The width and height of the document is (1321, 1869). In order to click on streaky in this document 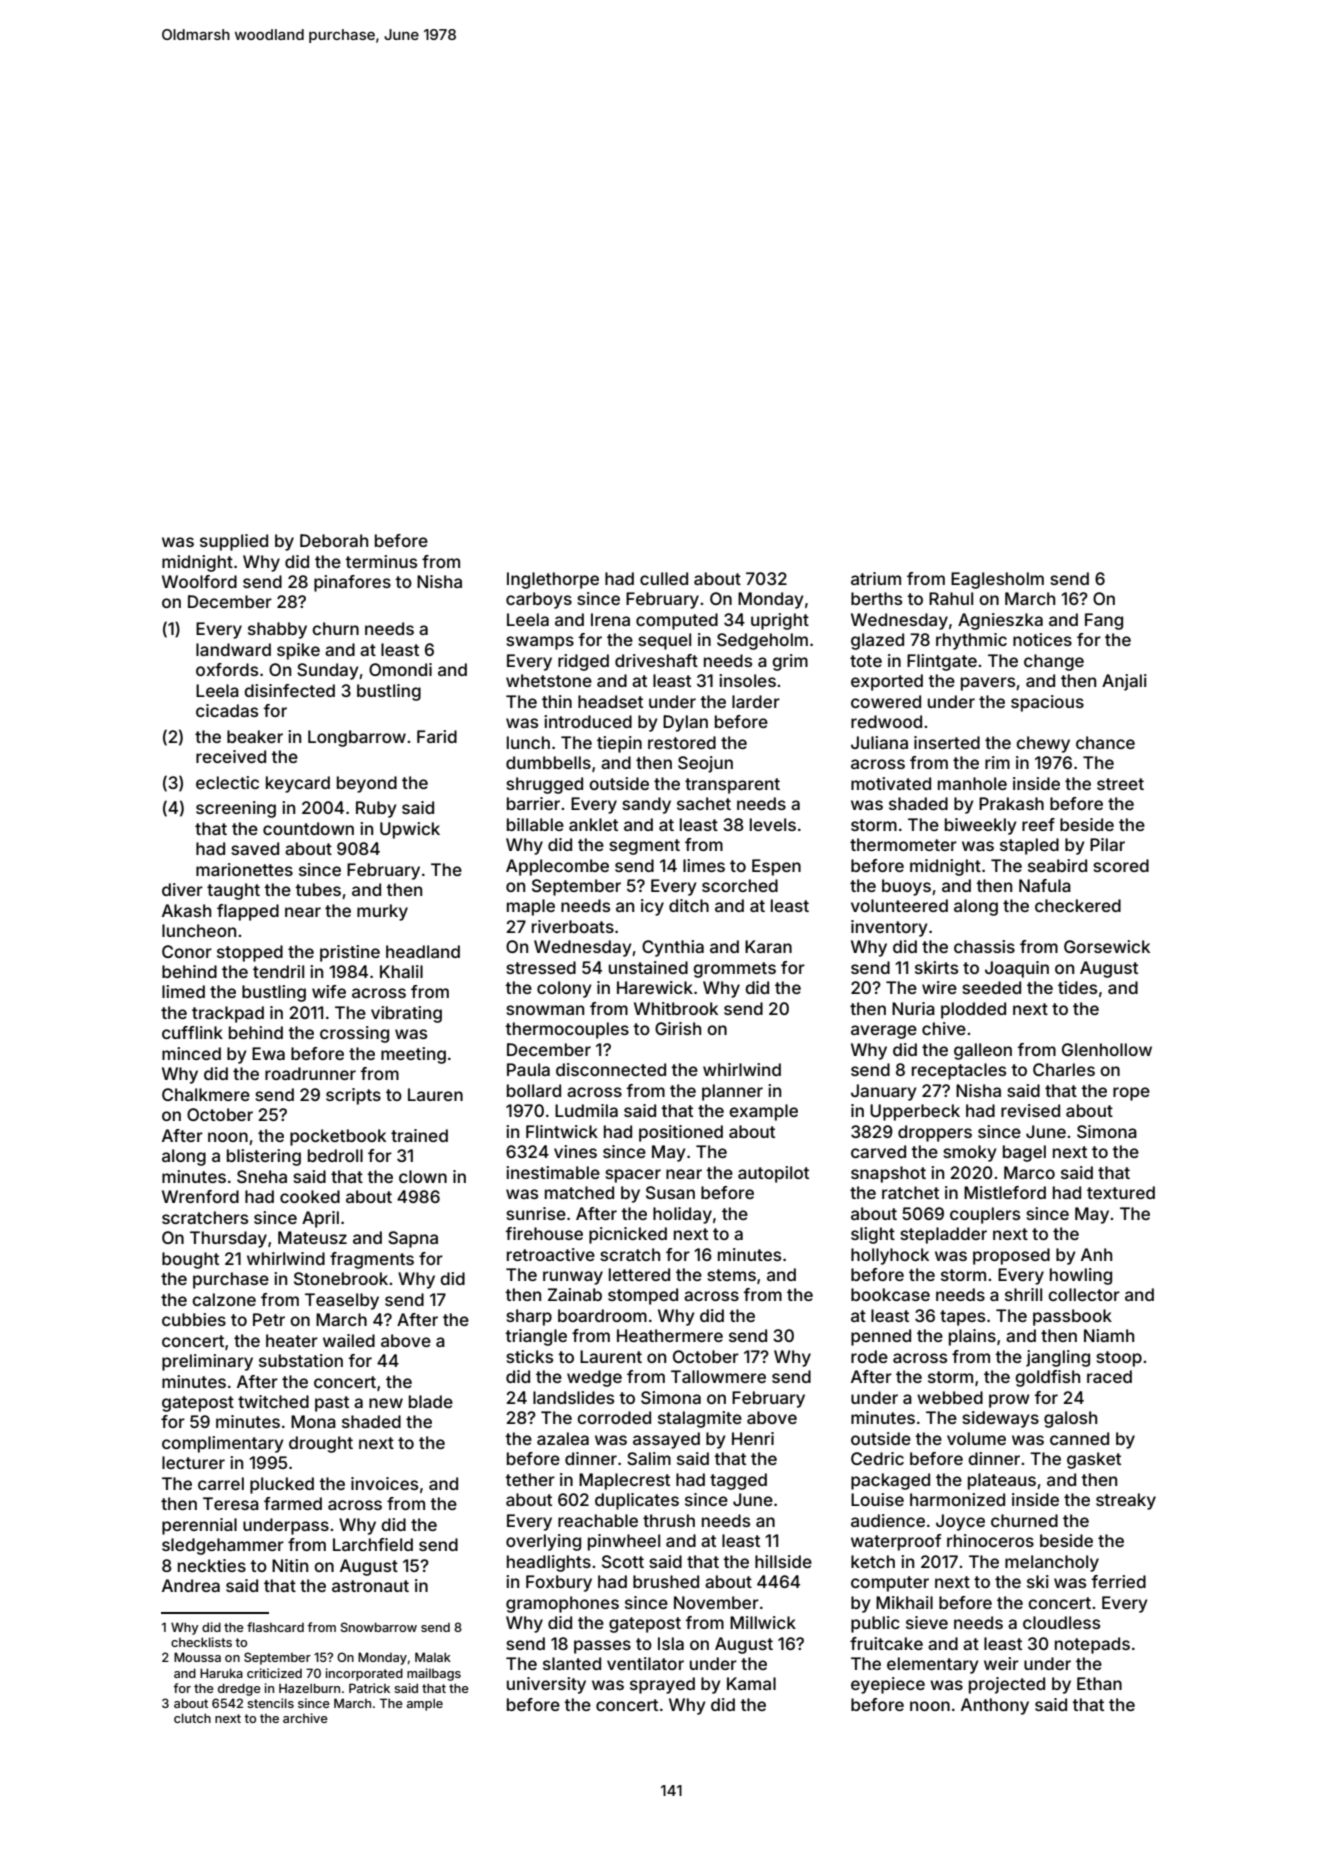, I will do `click(1126, 1501)`.
